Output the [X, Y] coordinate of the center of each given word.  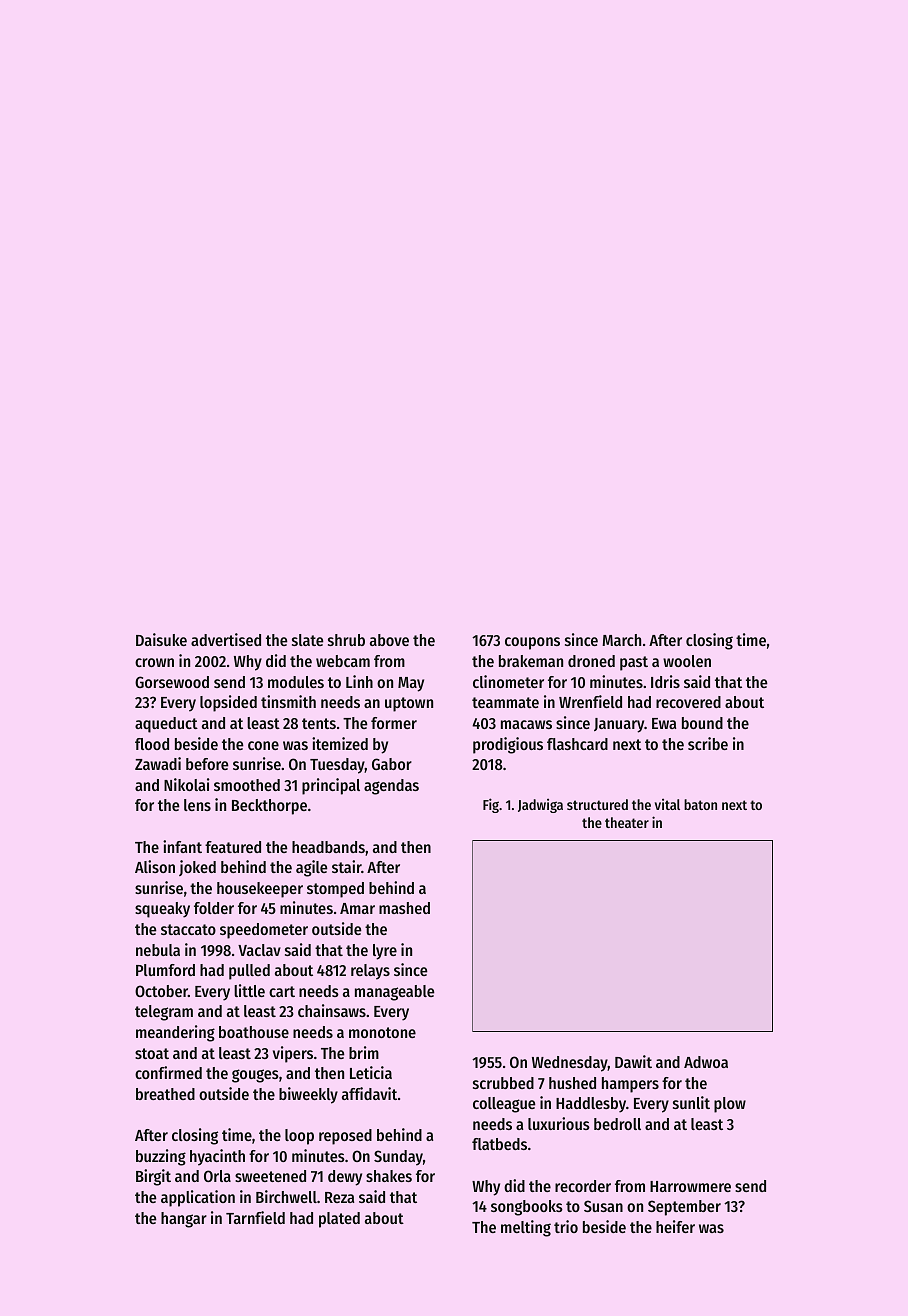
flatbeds [499, 1144]
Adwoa [706, 1062]
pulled [249, 972]
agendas [391, 787]
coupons [532, 643]
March [621, 640]
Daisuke [161, 639]
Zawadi [158, 763]
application [198, 1198]
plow [730, 1105]
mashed [404, 908]
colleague [504, 1105]
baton [700, 804]
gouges [255, 1076]
